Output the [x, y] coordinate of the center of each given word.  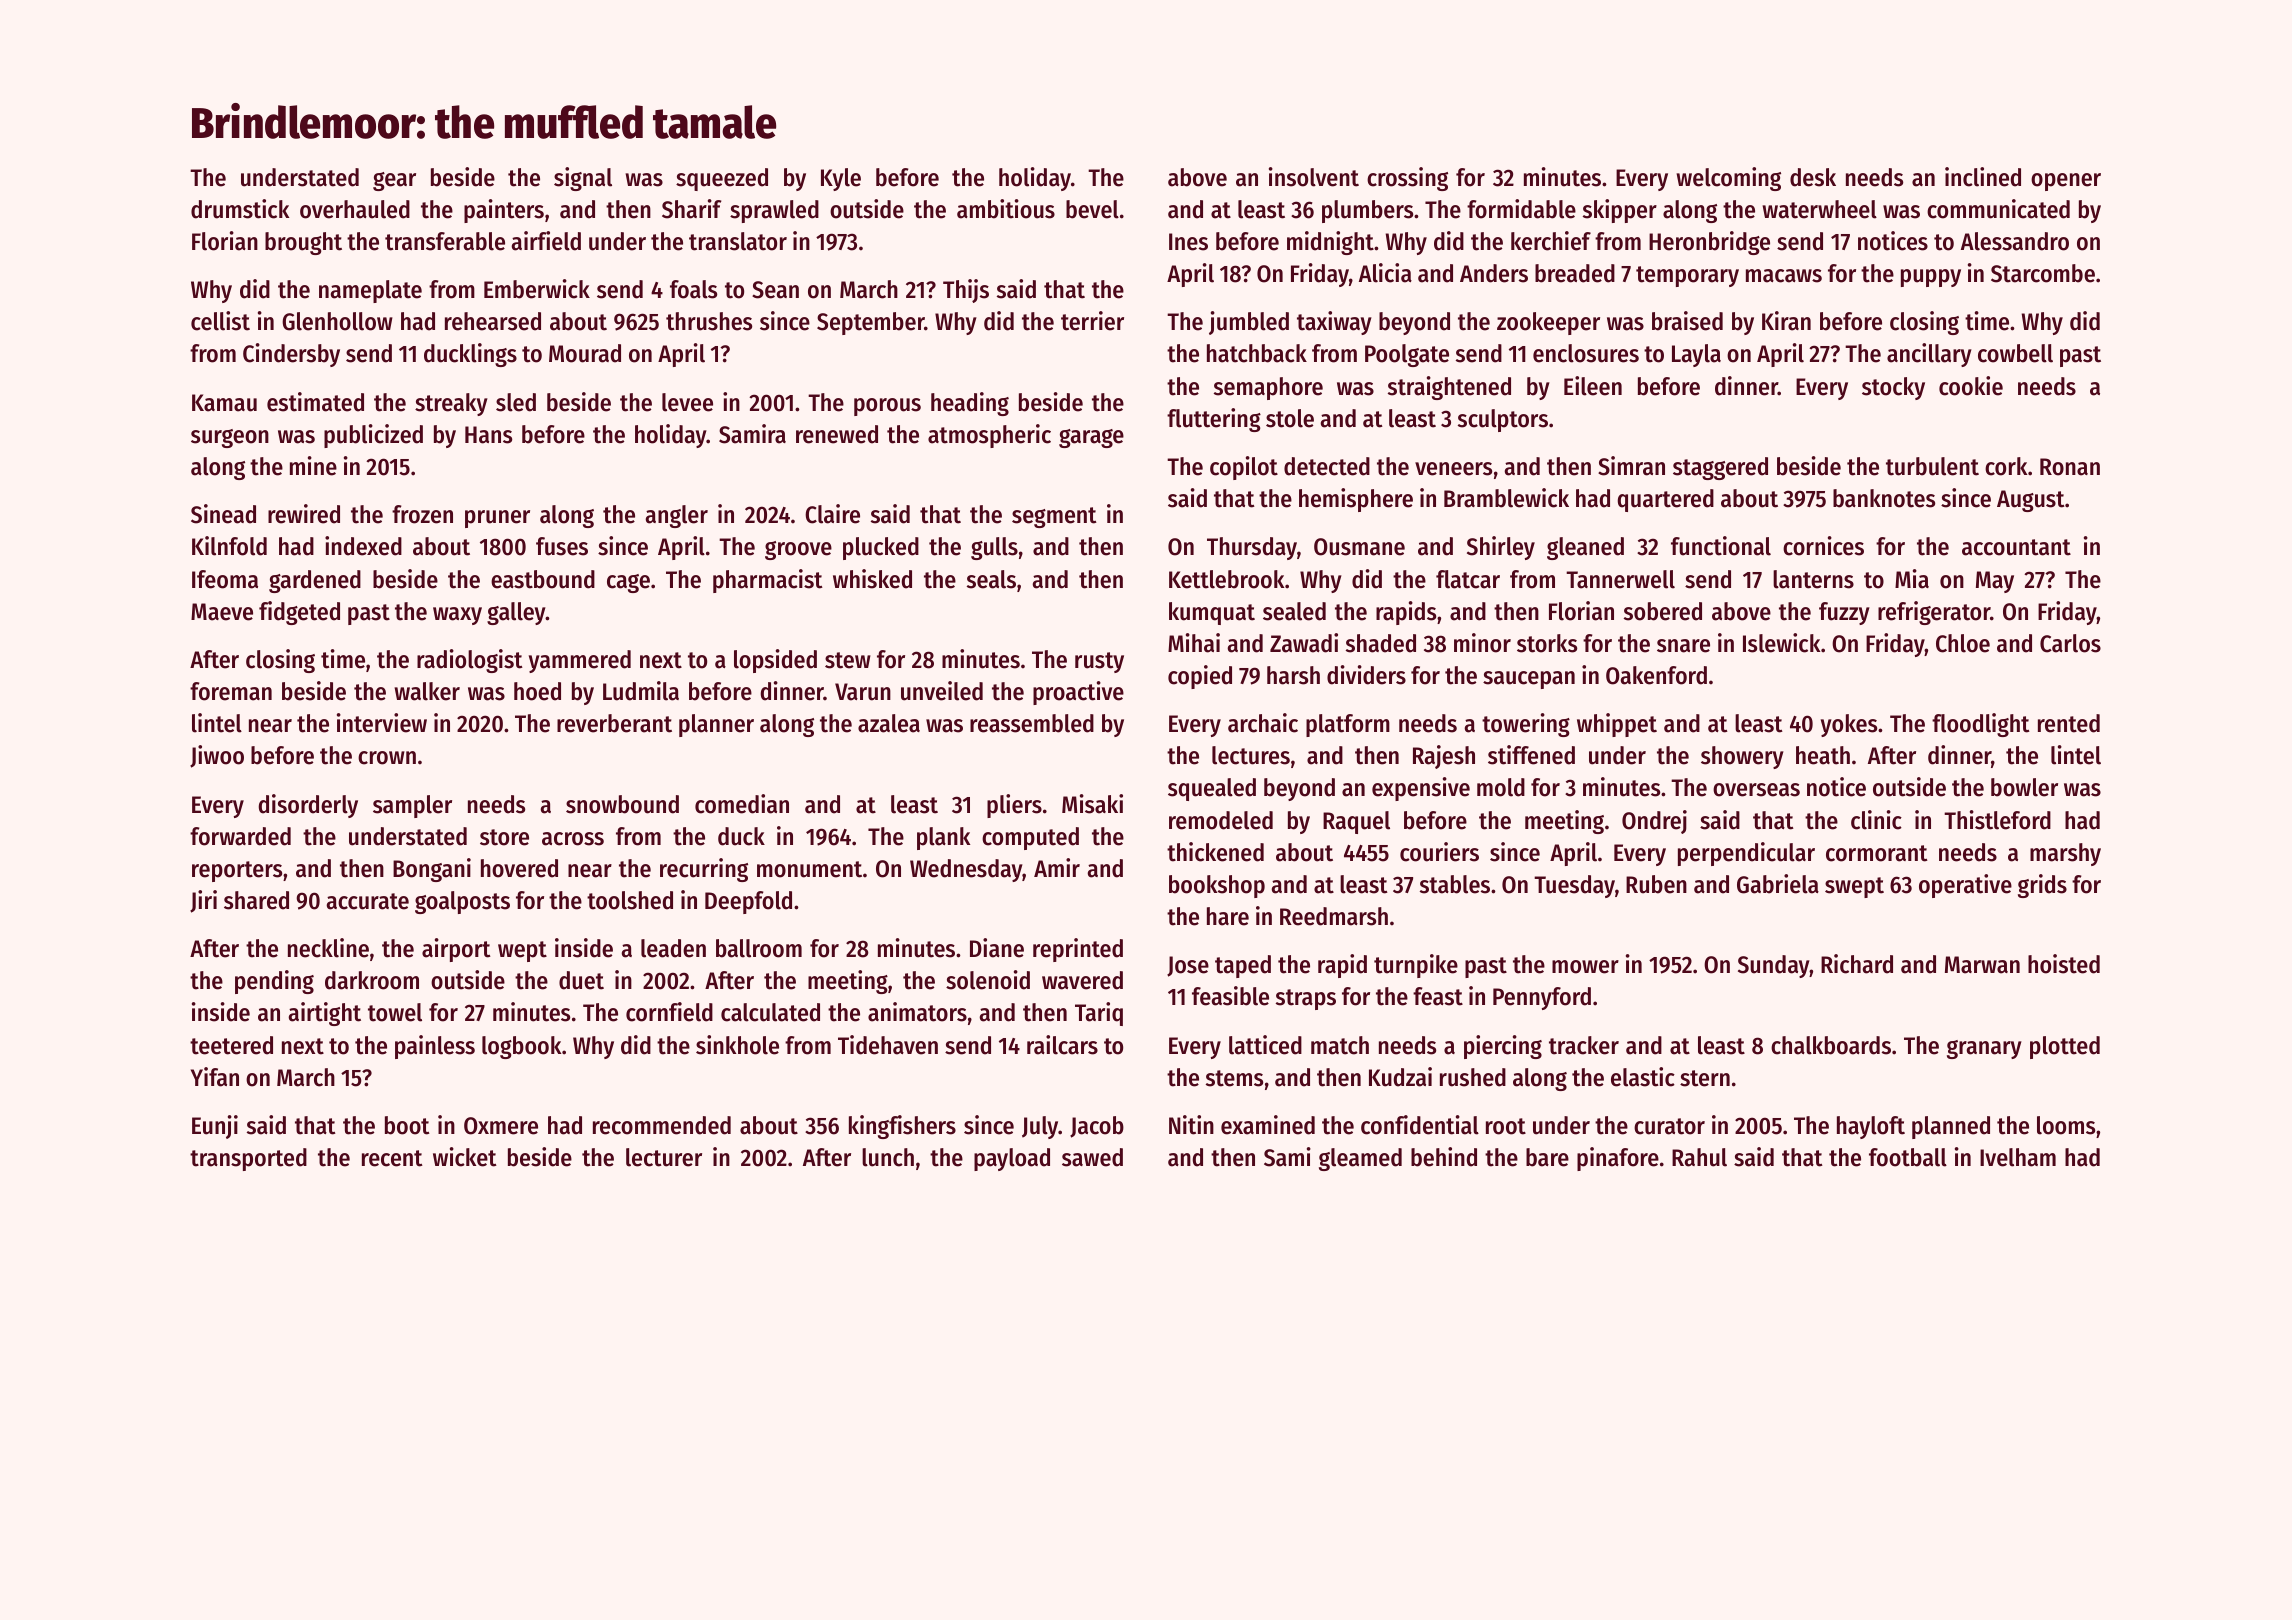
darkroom [372, 980]
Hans [488, 435]
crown [387, 758]
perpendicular [1746, 854]
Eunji [215, 1127]
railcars [1062, 1045]
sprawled [774, 211]
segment [1054, 517]
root [1506, 1126]
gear [394, 181]
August [2031, 501]
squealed [1212, 789]
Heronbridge [1709, 243]
